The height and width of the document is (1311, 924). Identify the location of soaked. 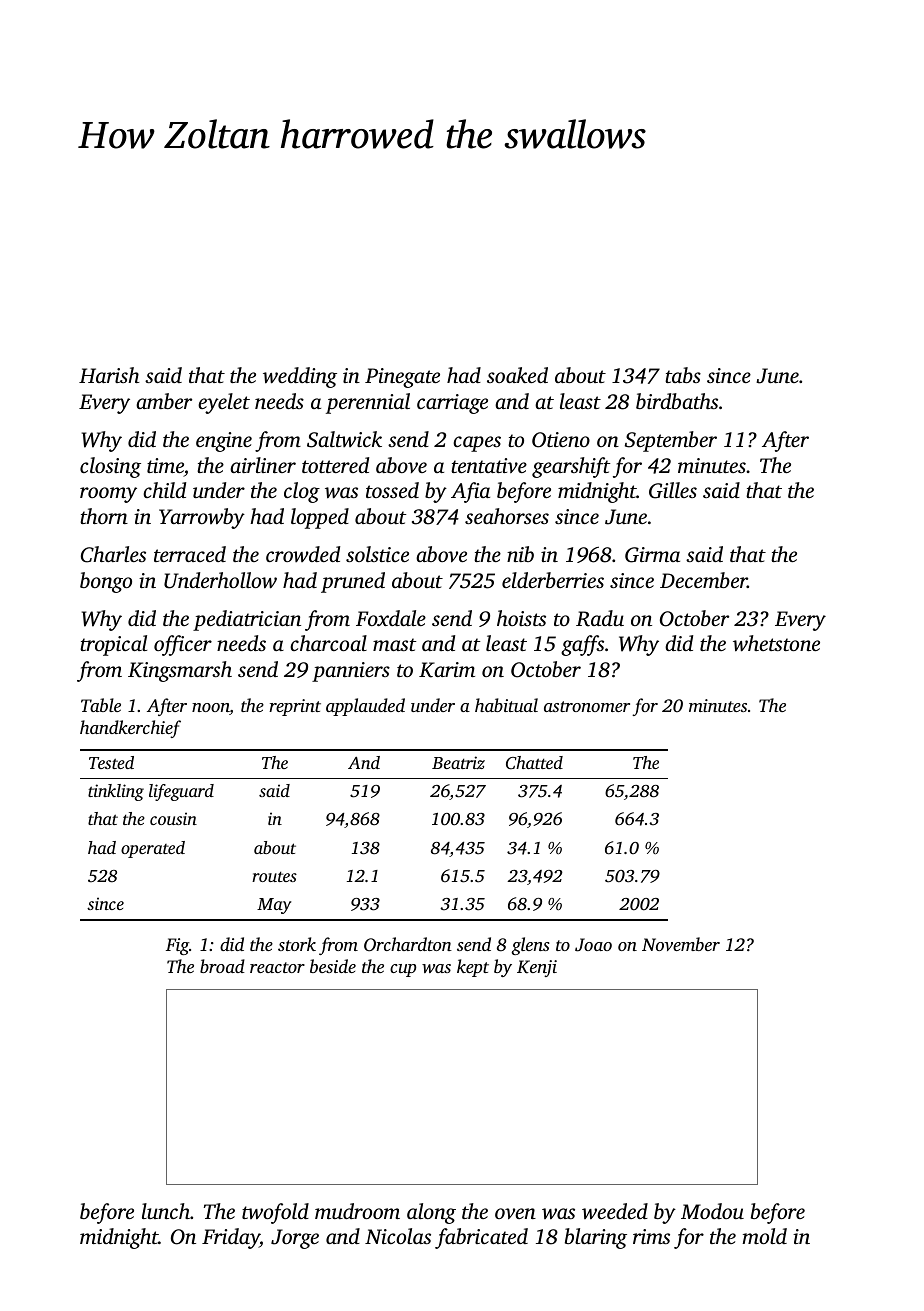
(517, 375).
